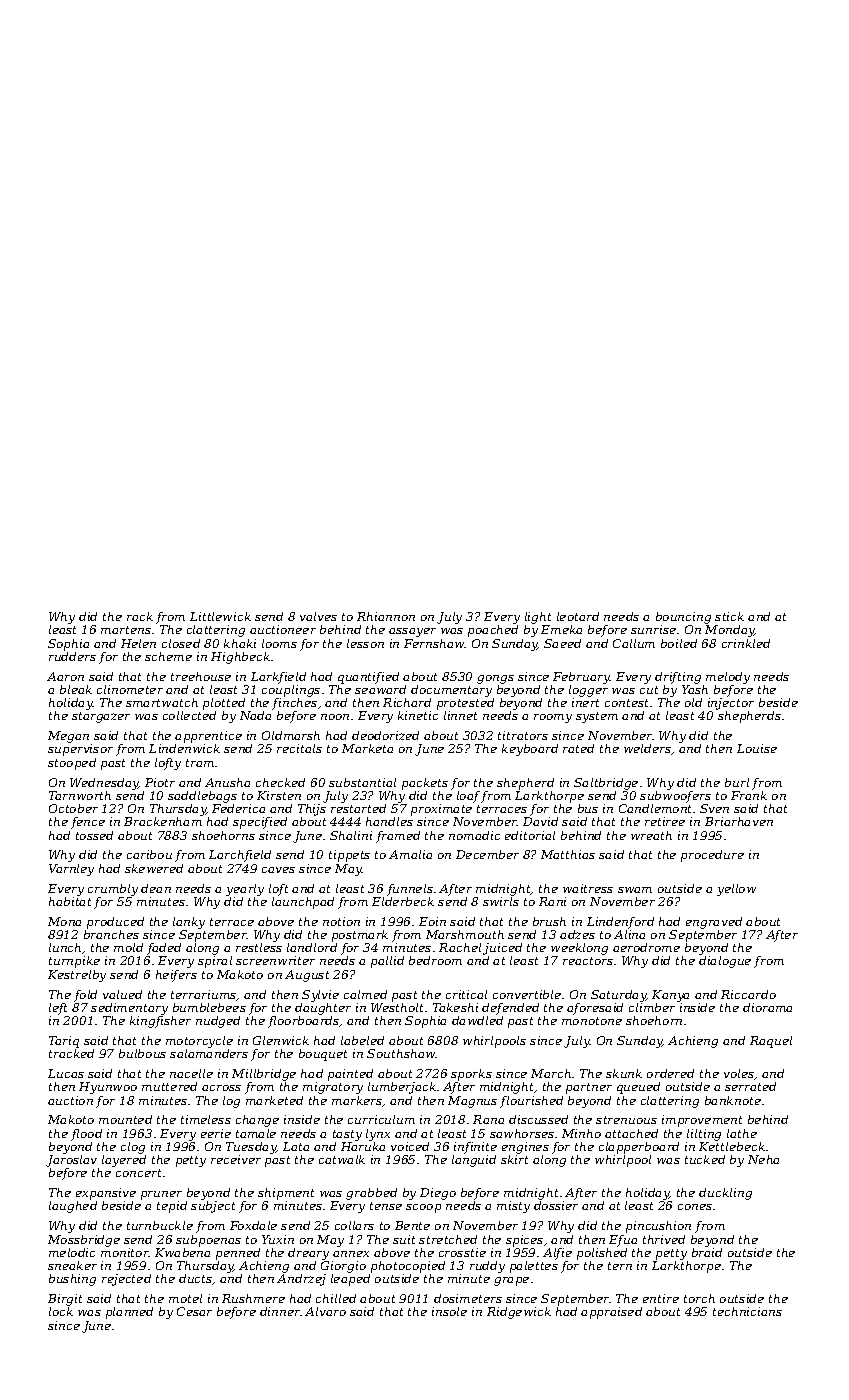 This document has height=1400, width=849. I want to click on Cesar, so click(194, 1311).
